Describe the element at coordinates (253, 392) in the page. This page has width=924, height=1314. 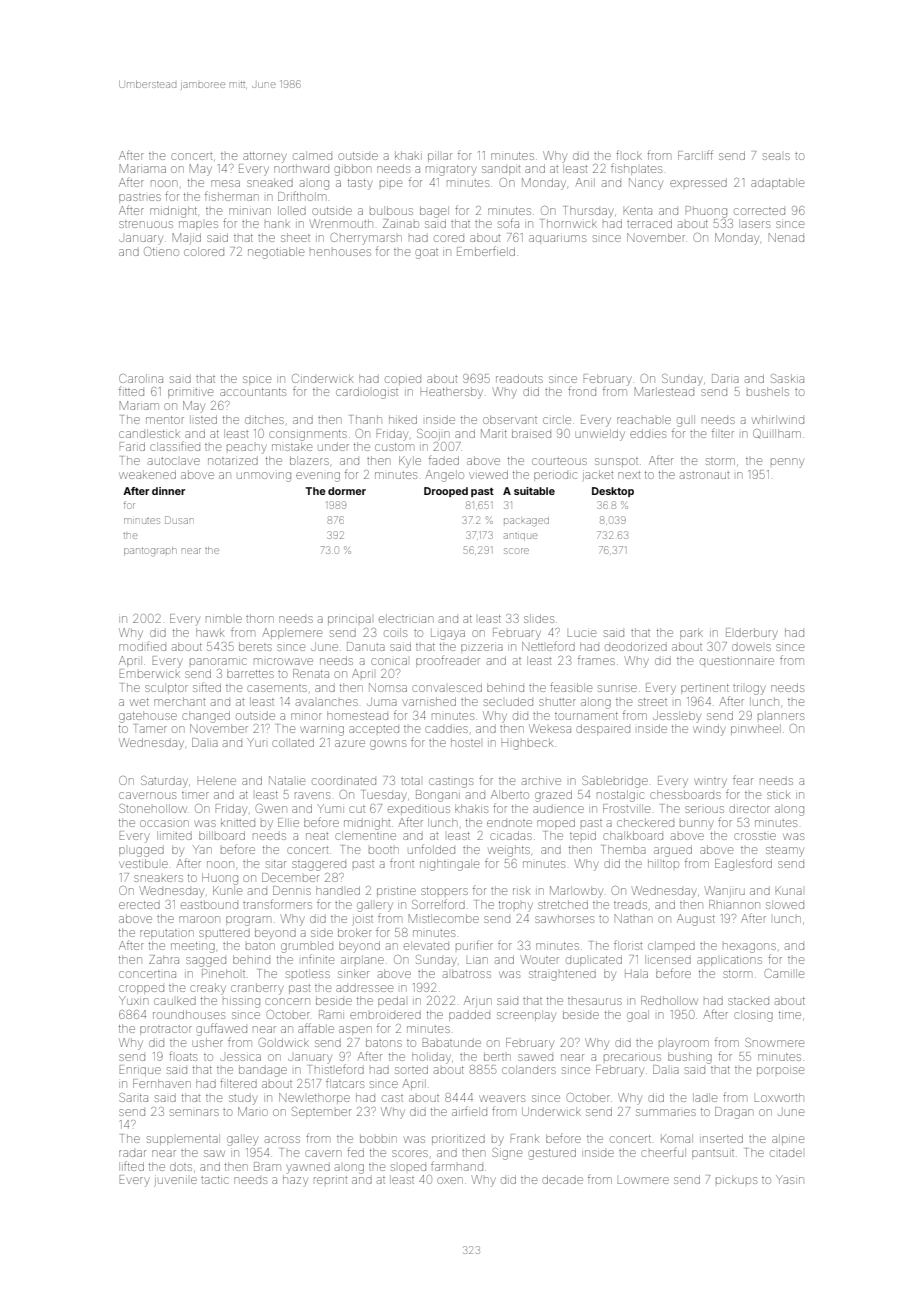
I see `accountants` at that location.
